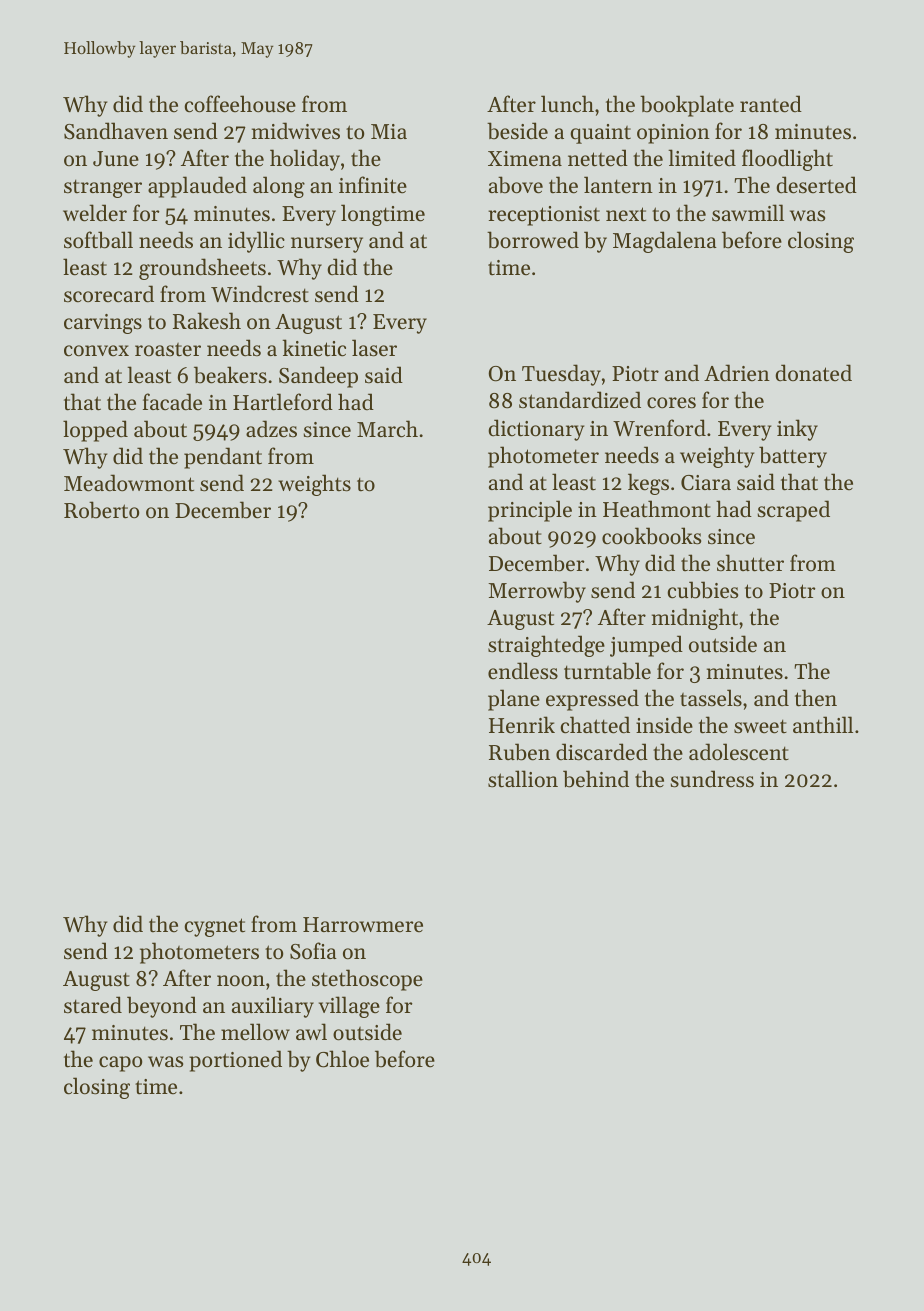 This document has height=1311, width=924. What do you see at coordinates (101, 510) in the document?
I see `Roberto` at bounding box center [101, 510].
